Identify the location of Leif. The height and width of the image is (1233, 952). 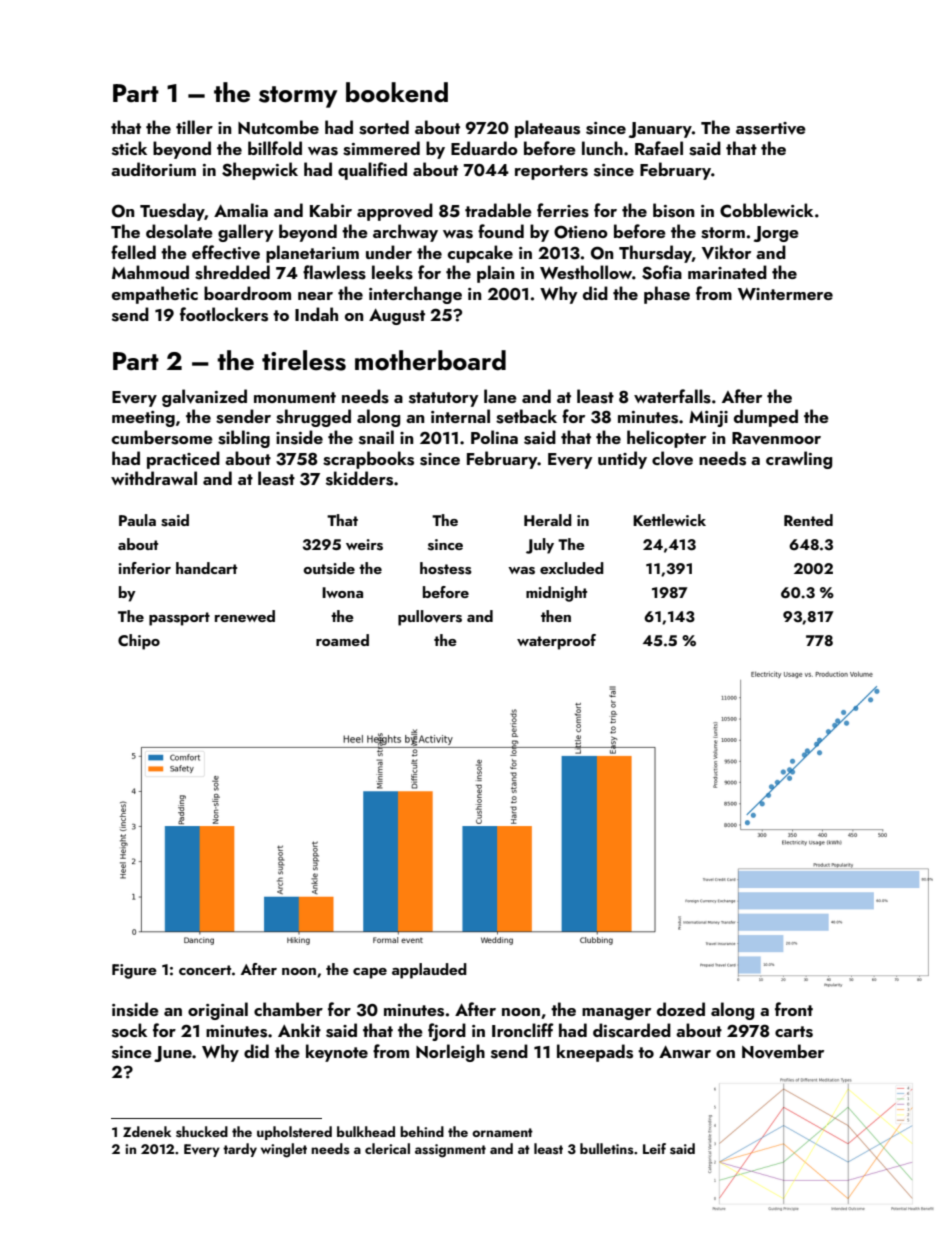
(654, 1148).
